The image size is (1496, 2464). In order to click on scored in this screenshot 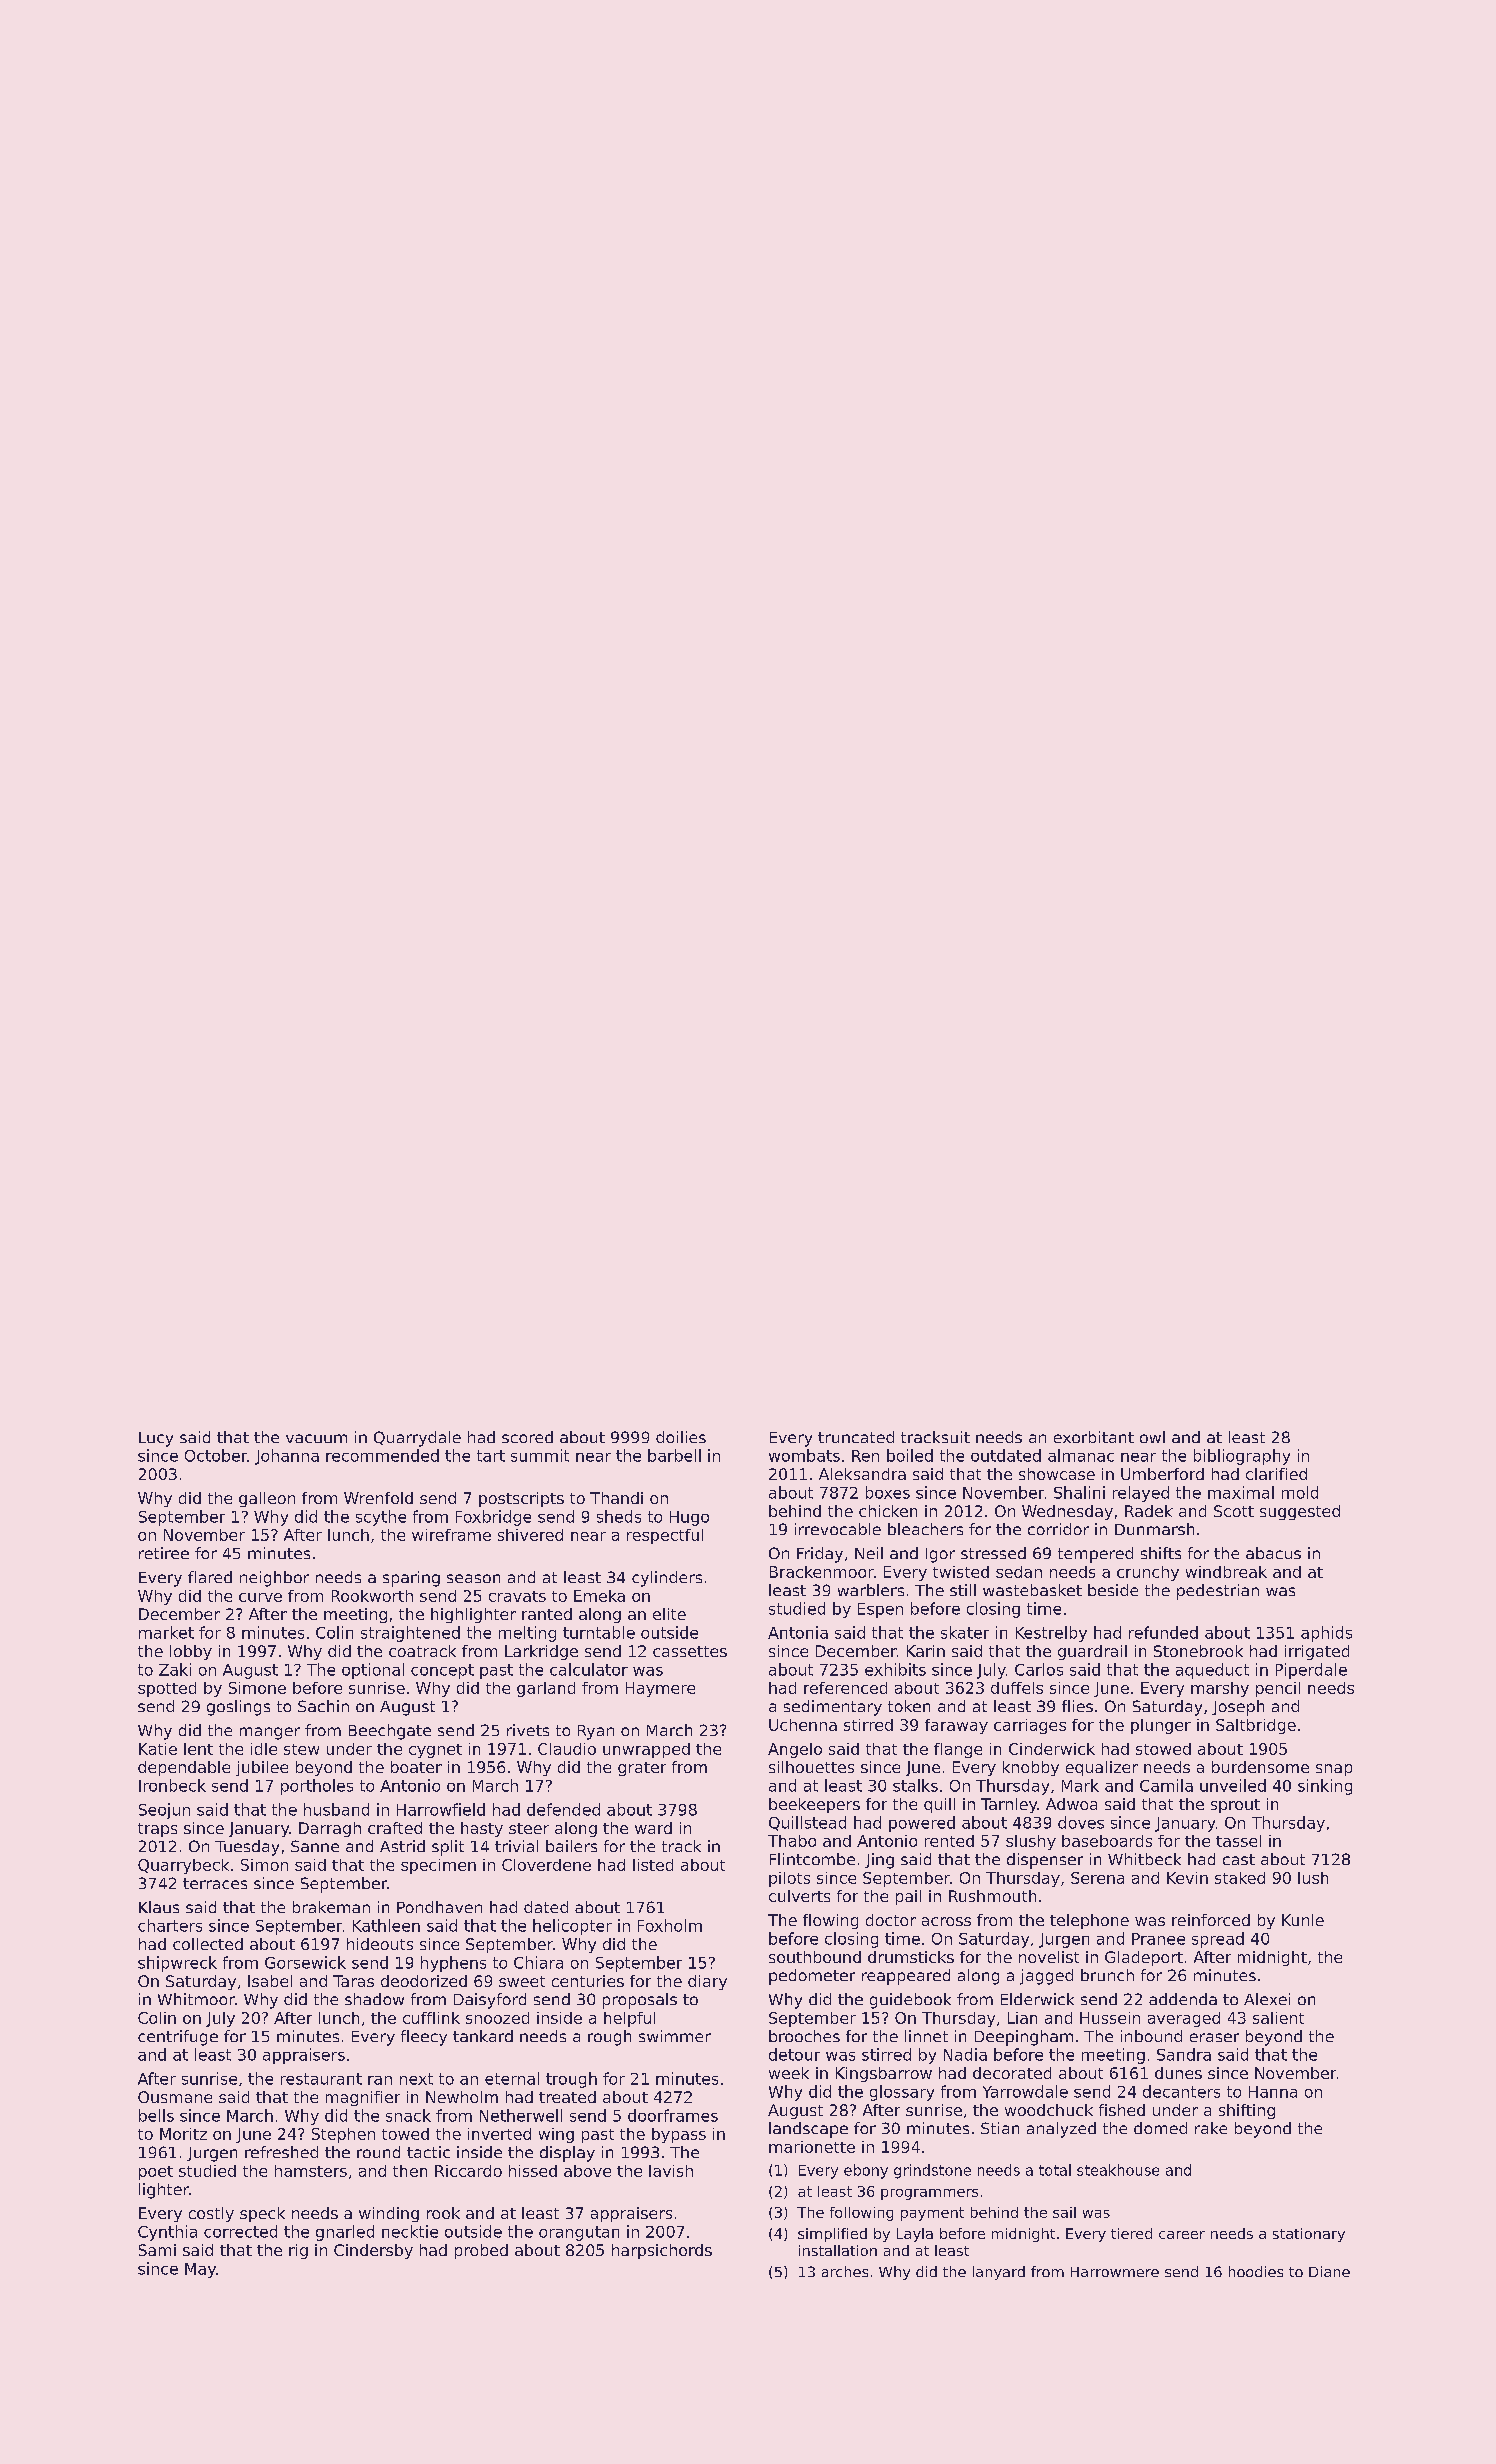, I will do `click(527, 1437)`.
